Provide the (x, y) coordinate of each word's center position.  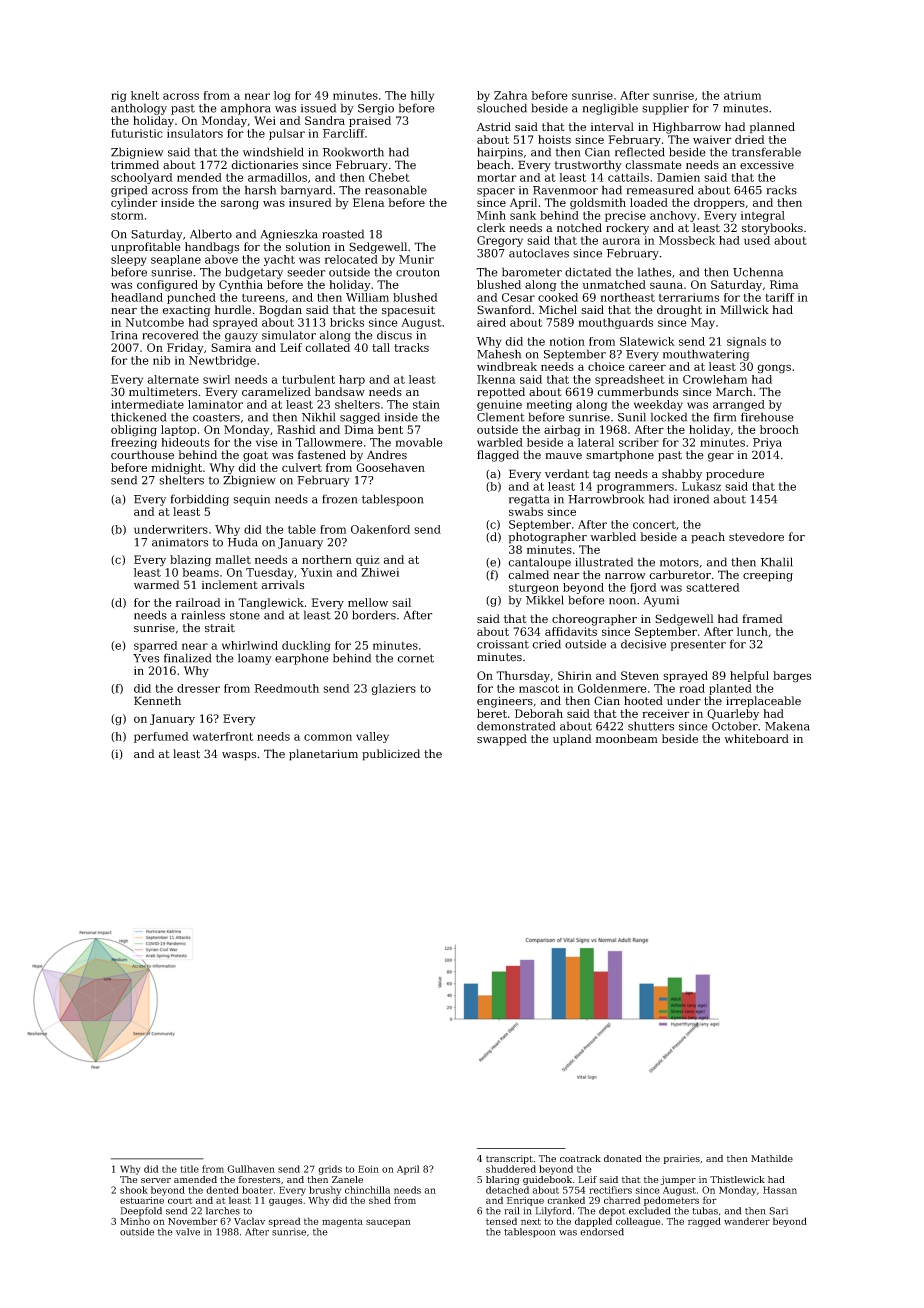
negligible (610, 109)
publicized (391, 755)
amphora (246, 109)
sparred (156, 646)
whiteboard (756, 739)
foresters (259, 1179)
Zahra (511, 95)
